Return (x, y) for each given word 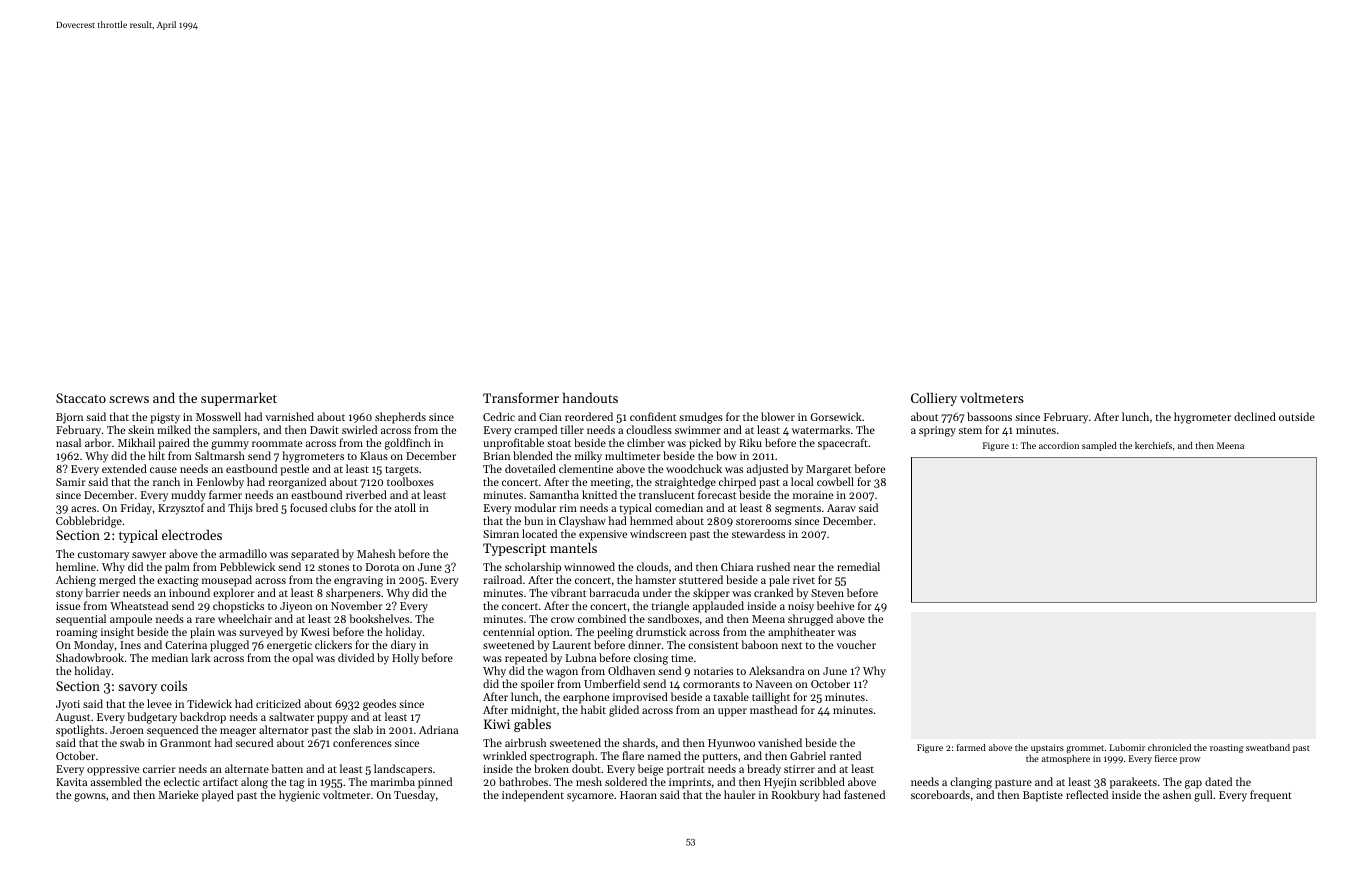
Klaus (374, 455)
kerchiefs (1153, 445)
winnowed (589, 566)
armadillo (243, 553)
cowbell (835, 481)
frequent (1271, 796)
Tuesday (414, 796)
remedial (858, 566)
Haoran (638, 795)
